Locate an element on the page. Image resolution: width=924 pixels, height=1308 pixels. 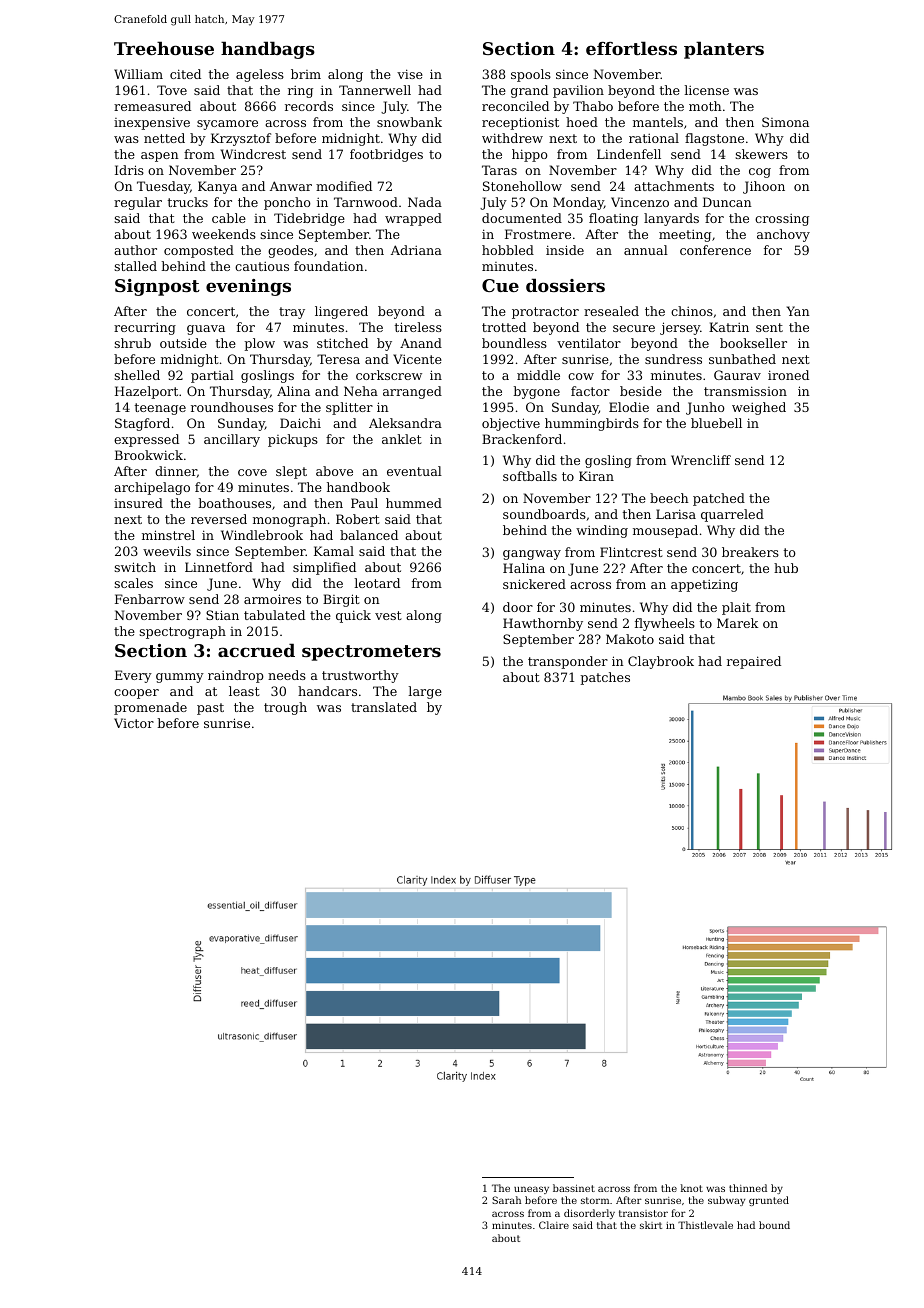
Flintcrest is located at coordinates (631, 552).
